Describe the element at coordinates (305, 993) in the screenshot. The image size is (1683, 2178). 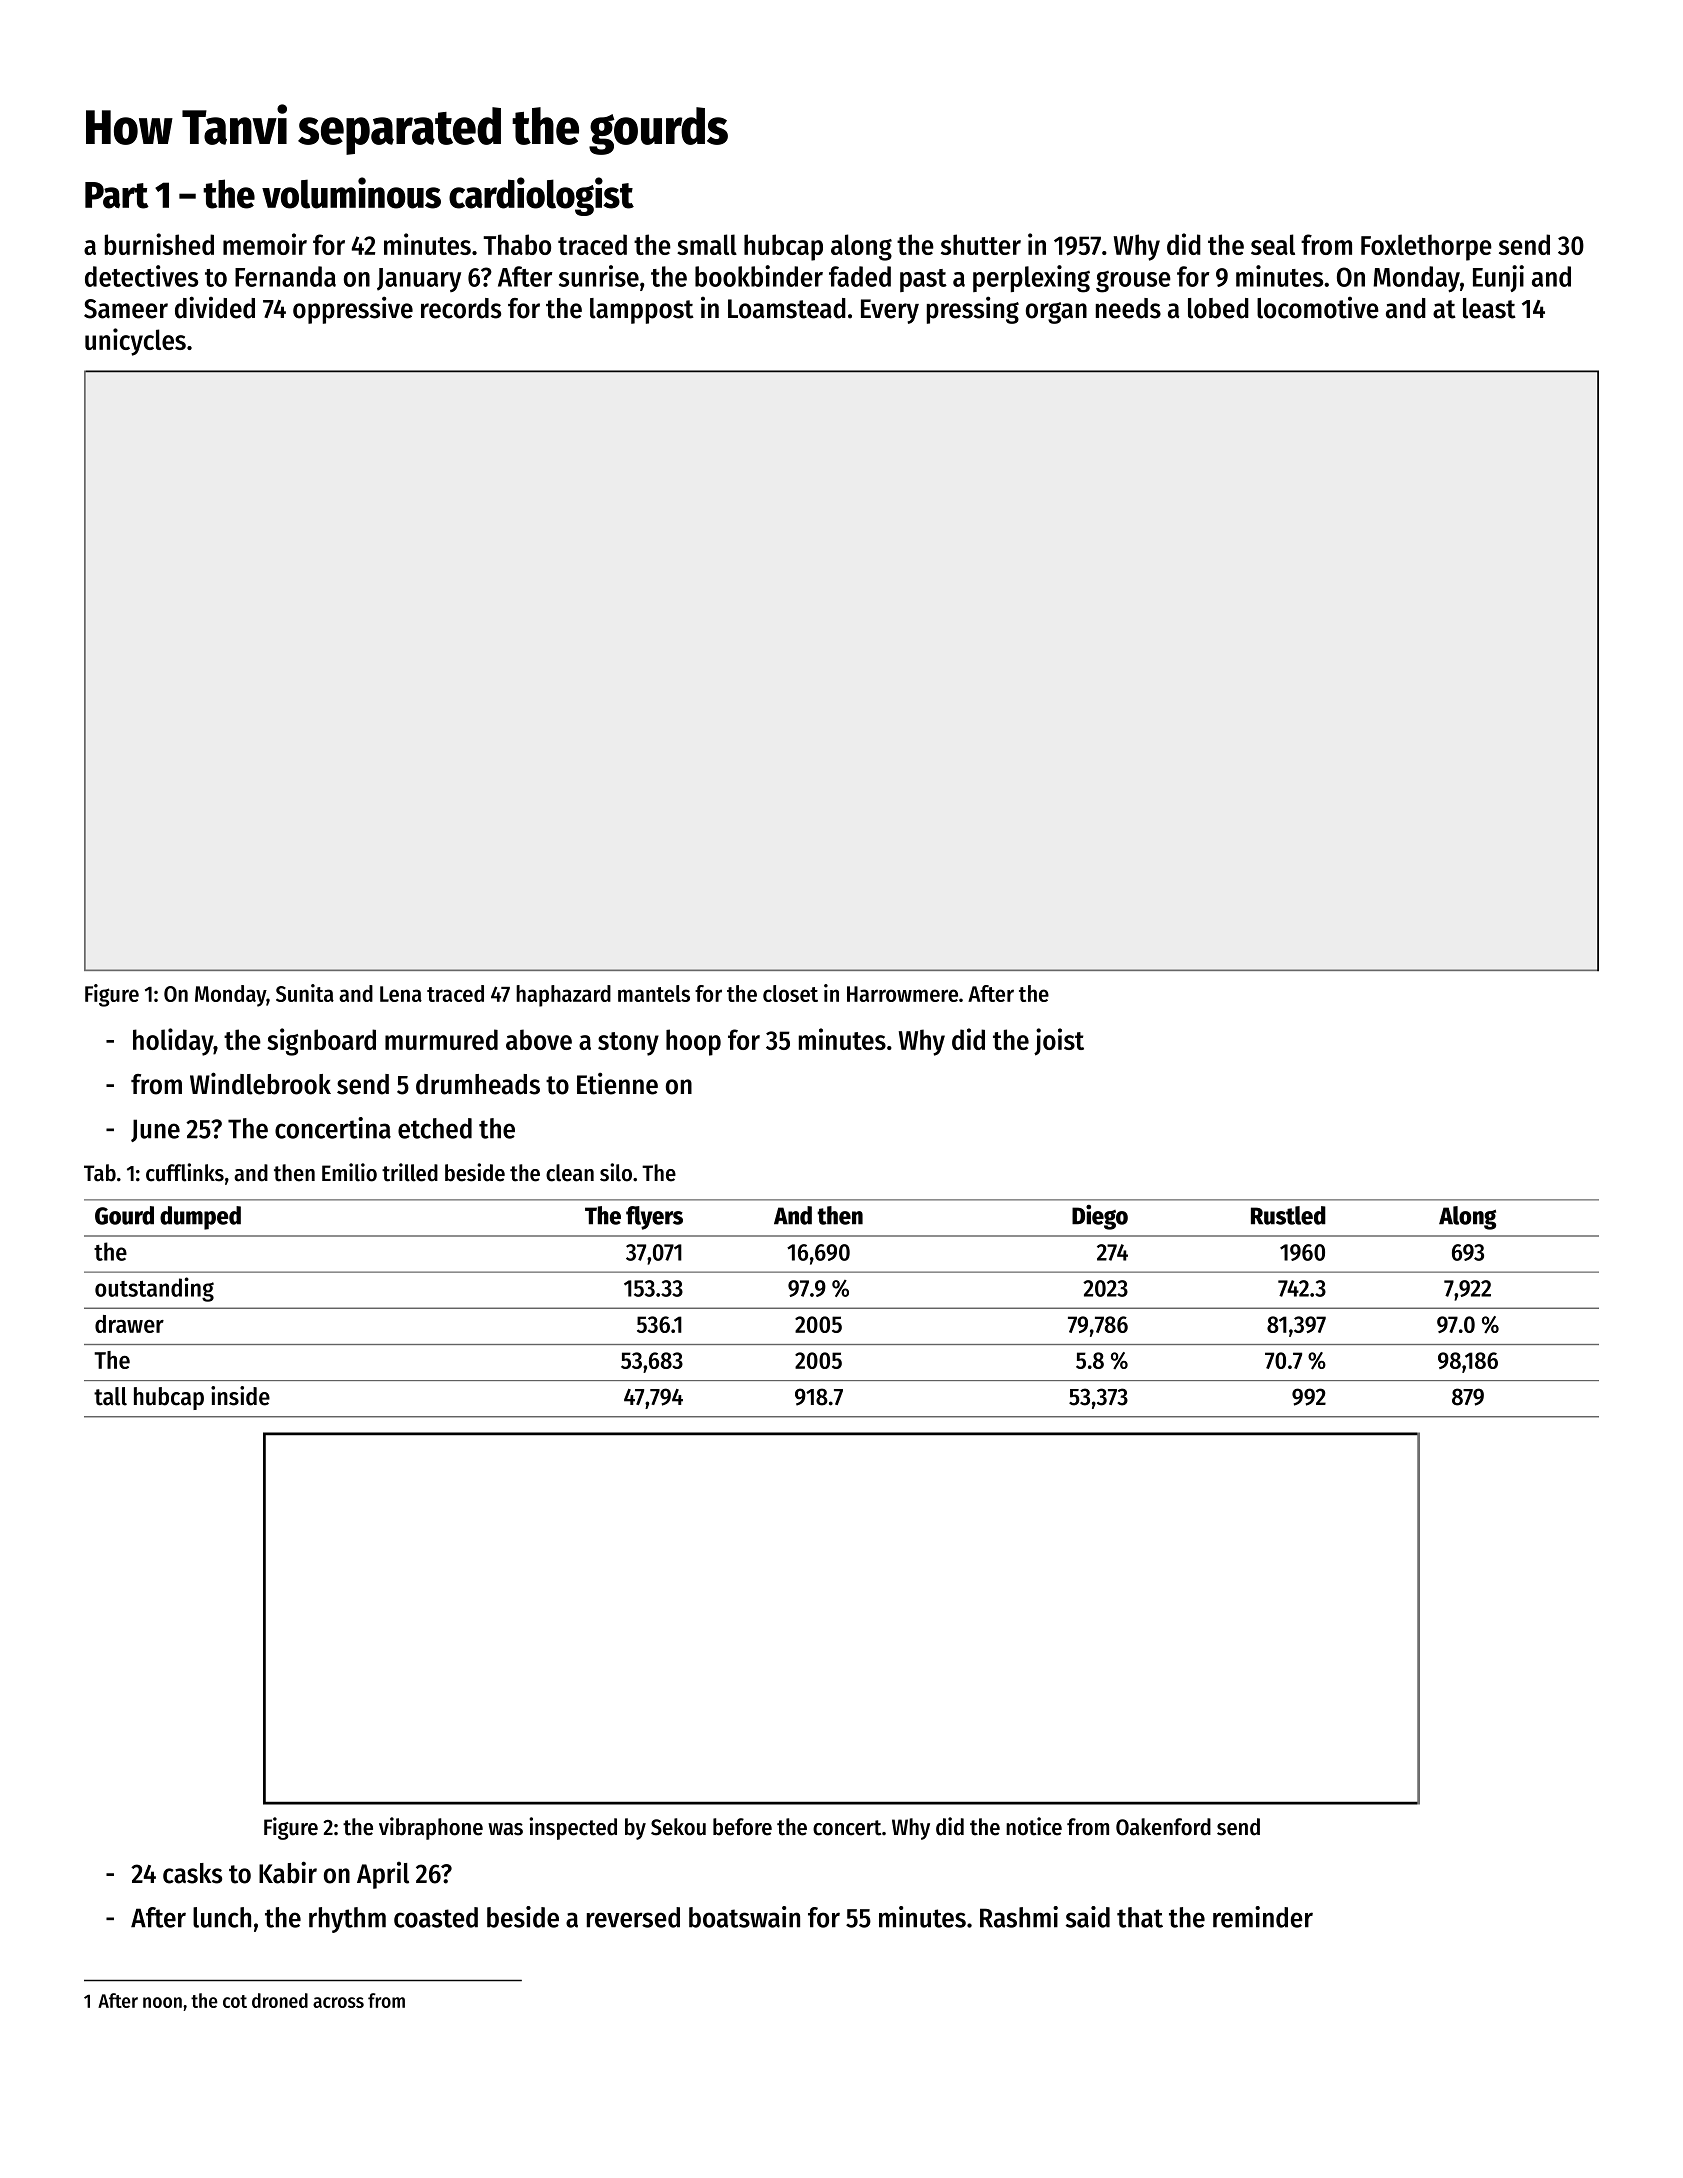
I see `Sunita` at that location.
